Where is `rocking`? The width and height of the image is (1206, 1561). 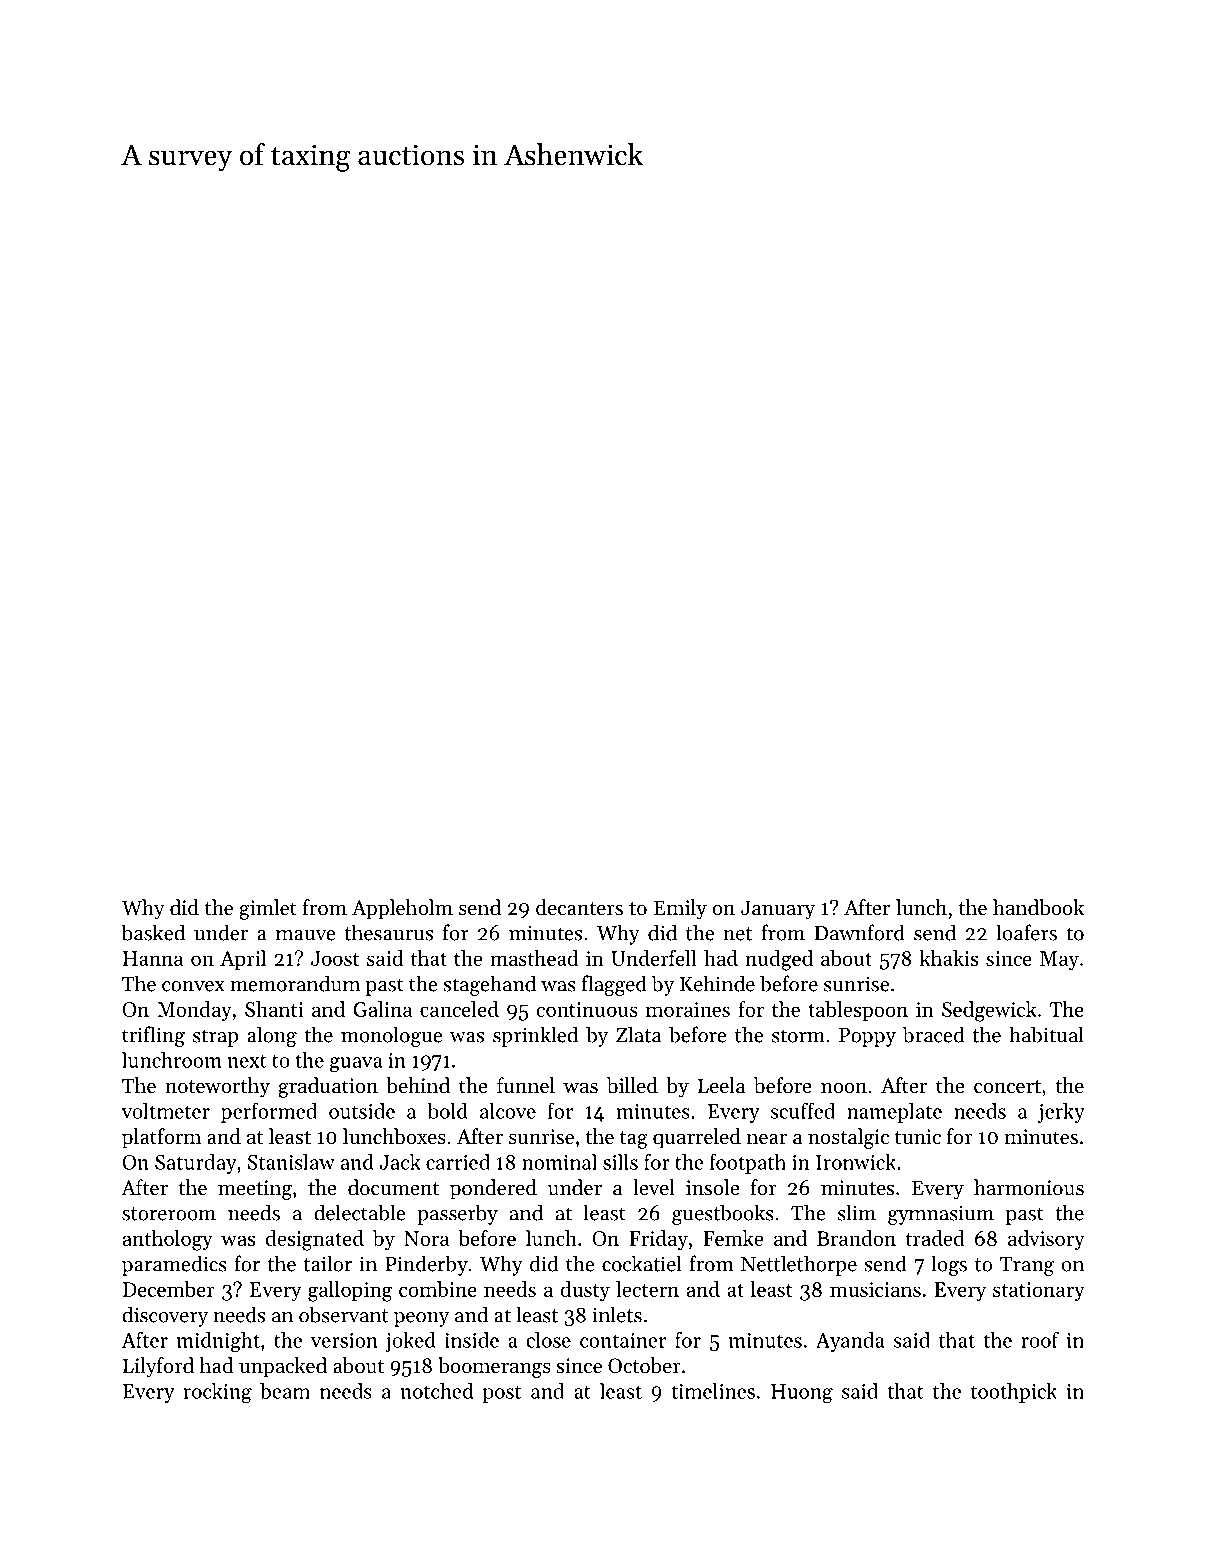
rocking is located at coordinates (217, 1393).
